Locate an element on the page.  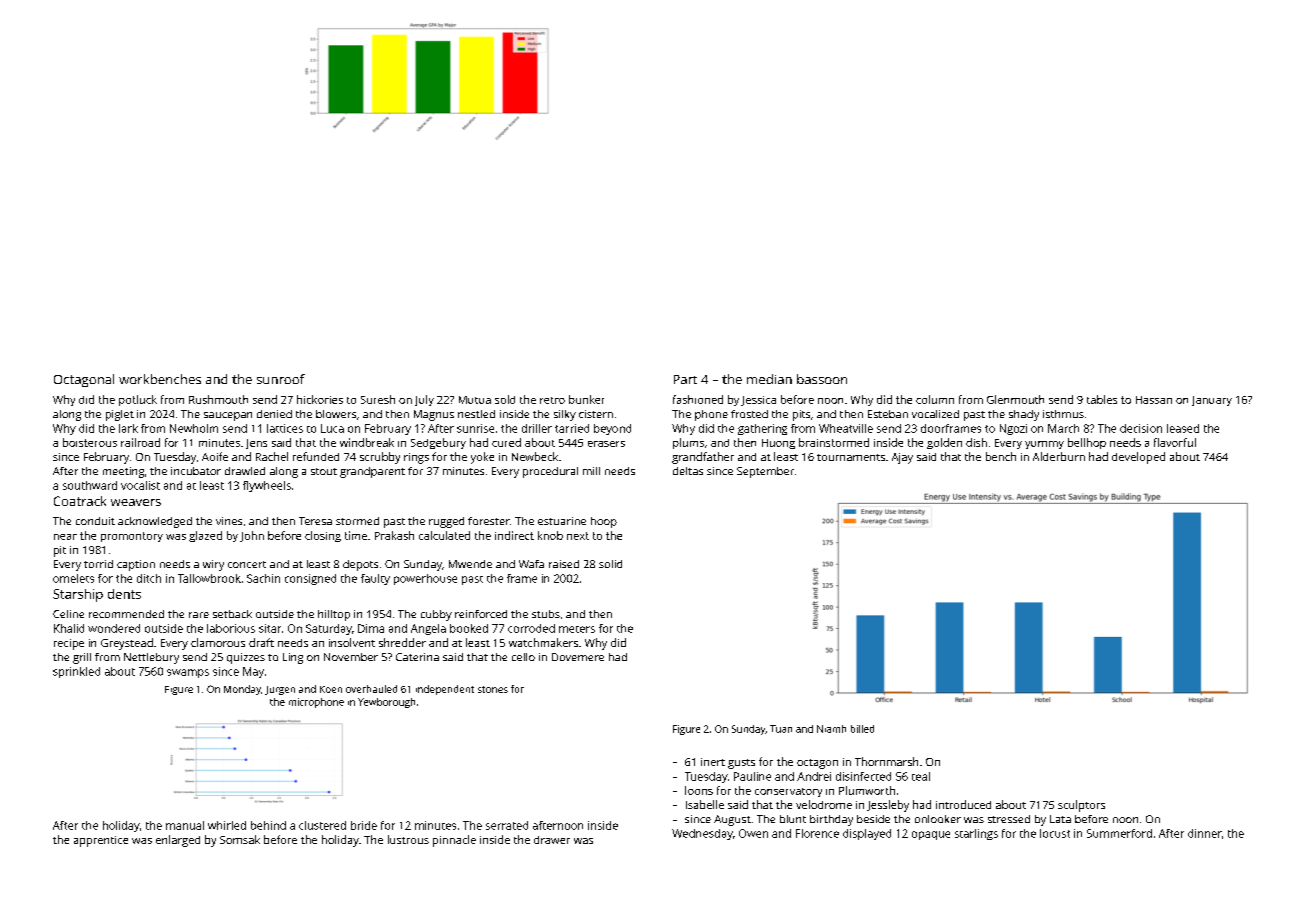
behind is located at coordinates (268, 825).
